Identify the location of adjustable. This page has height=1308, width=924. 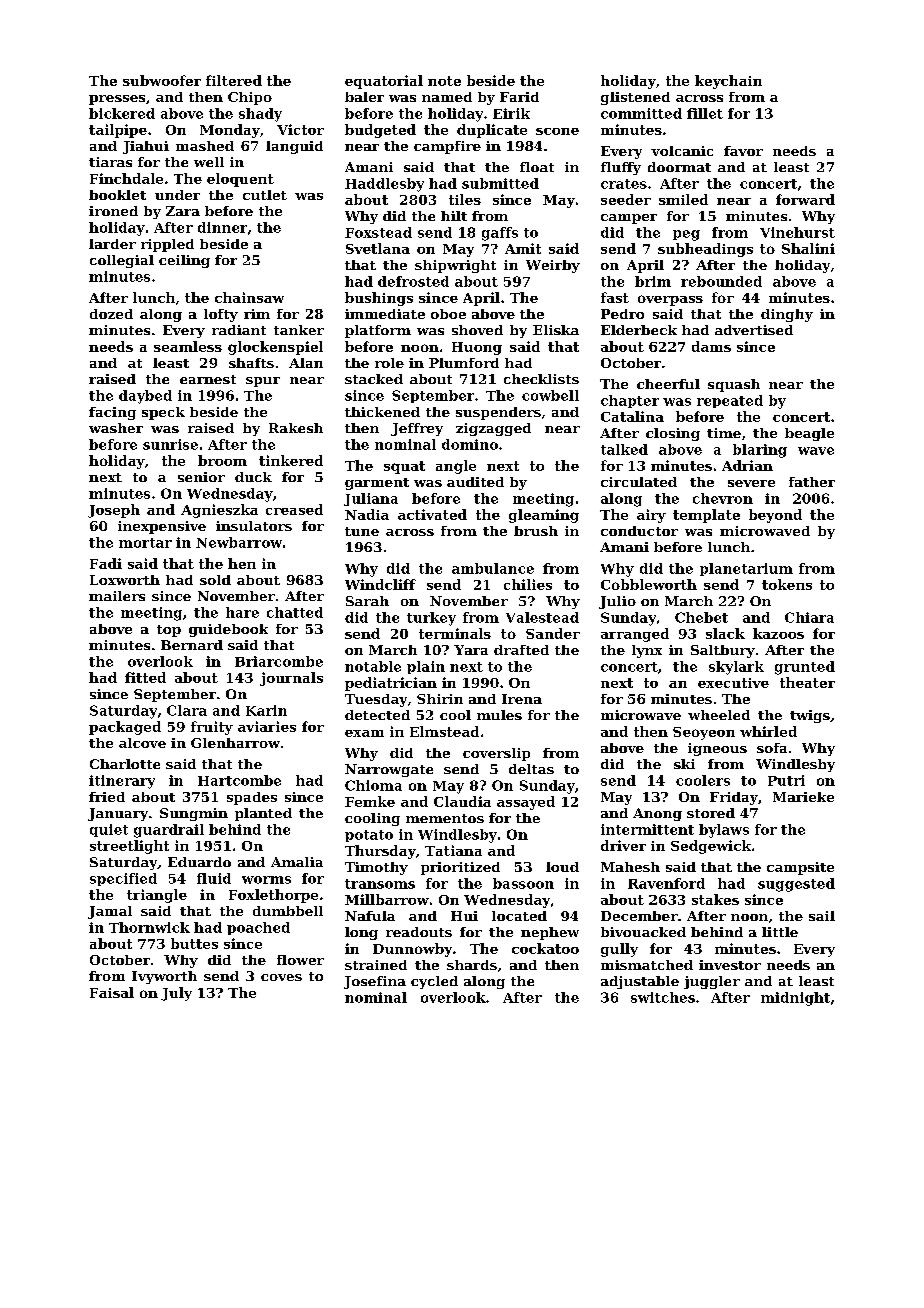
(640, 982).
